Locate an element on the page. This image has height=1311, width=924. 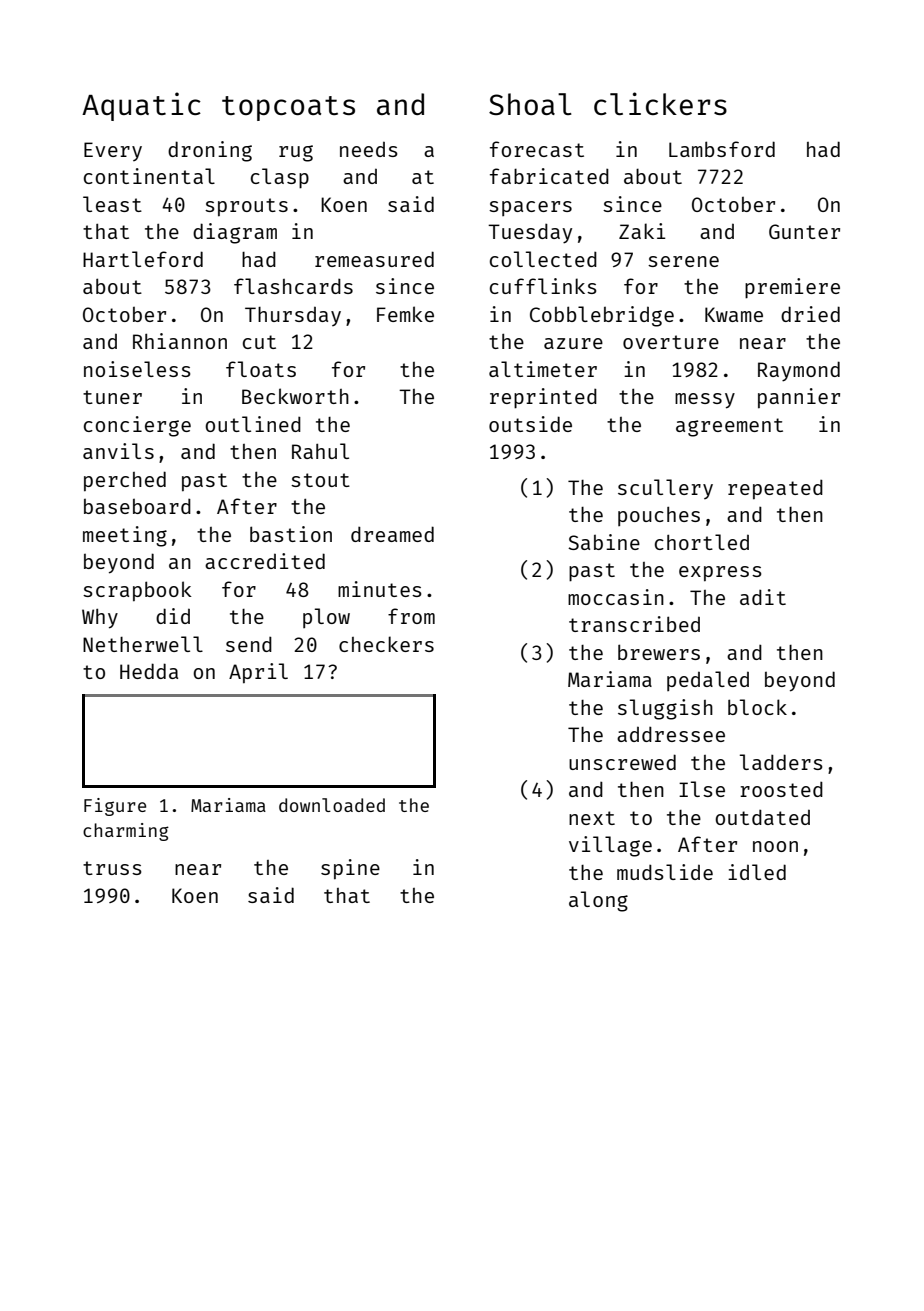
transcribed is located at coordinates (634, 624).
